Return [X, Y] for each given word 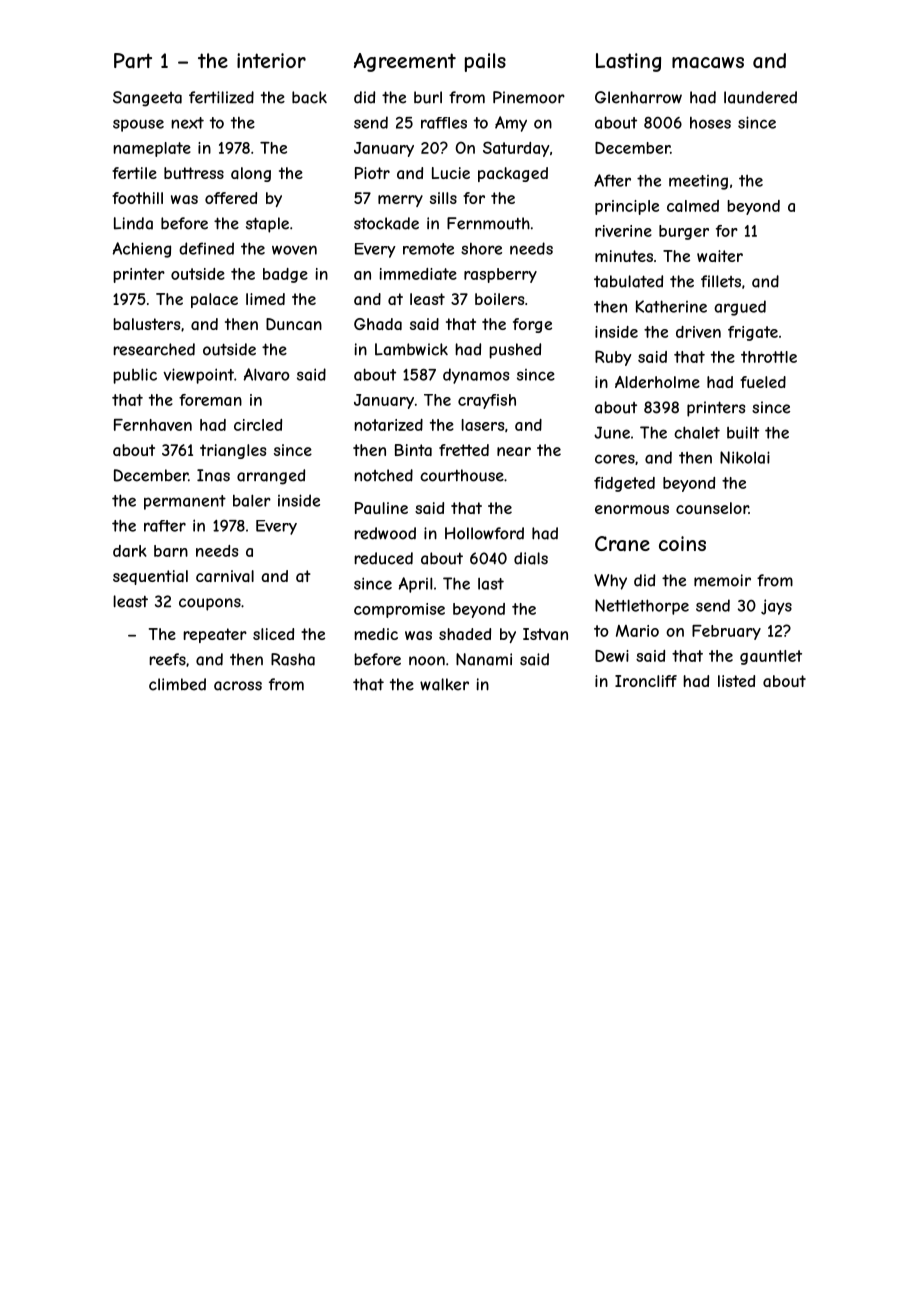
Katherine [671, 306]
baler [252, 500]
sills [443, 198]
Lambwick [411, 349]
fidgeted [624, 484]
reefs [167, 659]
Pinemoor [529, 97]
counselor [712, 508]
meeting [698, 182]
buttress [194, 173]
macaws [708, 63]
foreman [210, 400]
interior [271, 60]
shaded [465, 634]
